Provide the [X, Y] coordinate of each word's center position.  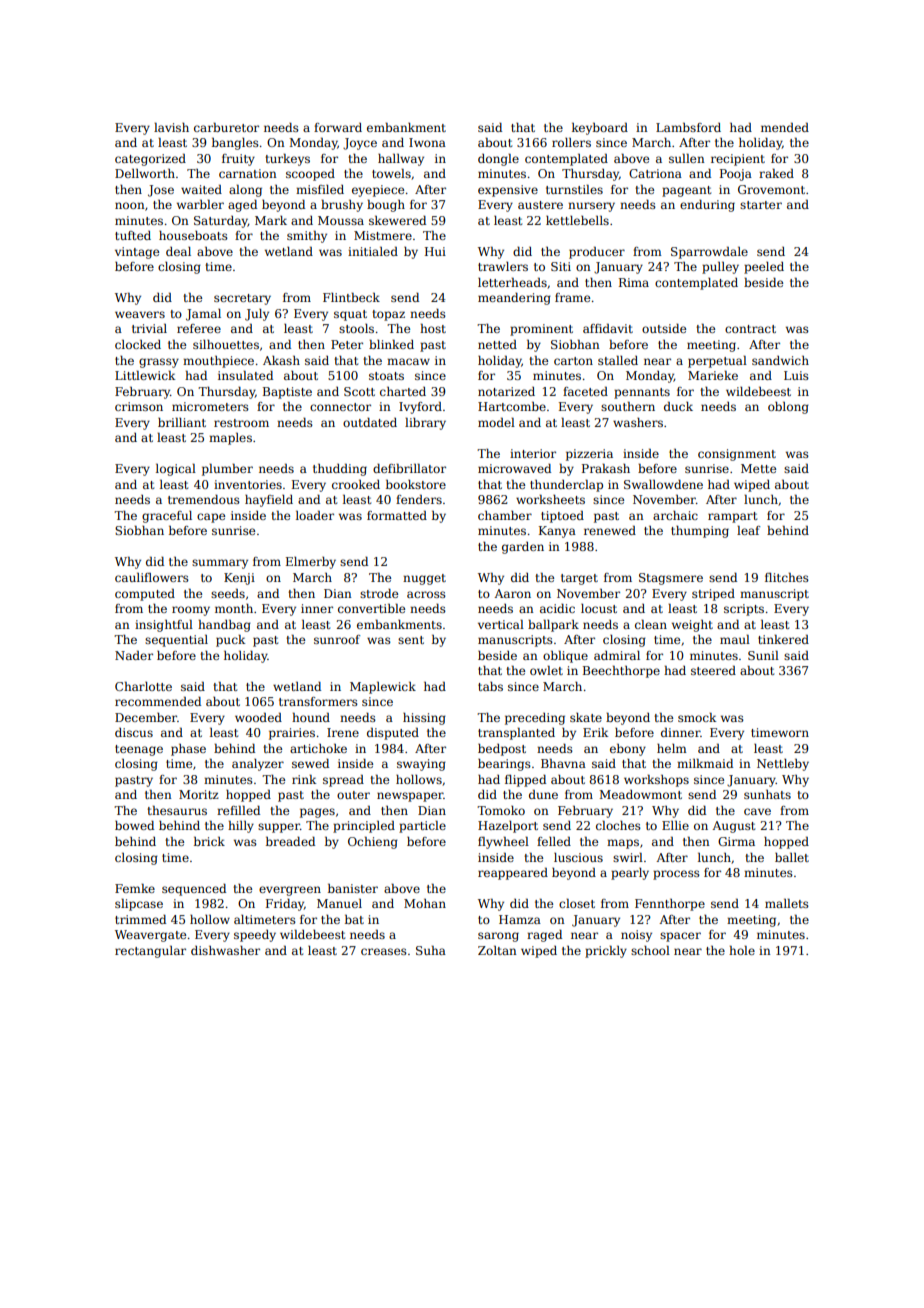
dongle [498, 160]
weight [692, 626]
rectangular [150, 952]
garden [523, 548]
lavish [171, 127]
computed [145, 595]
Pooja [736, 175]
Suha [431, 950]
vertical [501, 624]
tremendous [204, 499]
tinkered [783, 639]
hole [742, 950]
